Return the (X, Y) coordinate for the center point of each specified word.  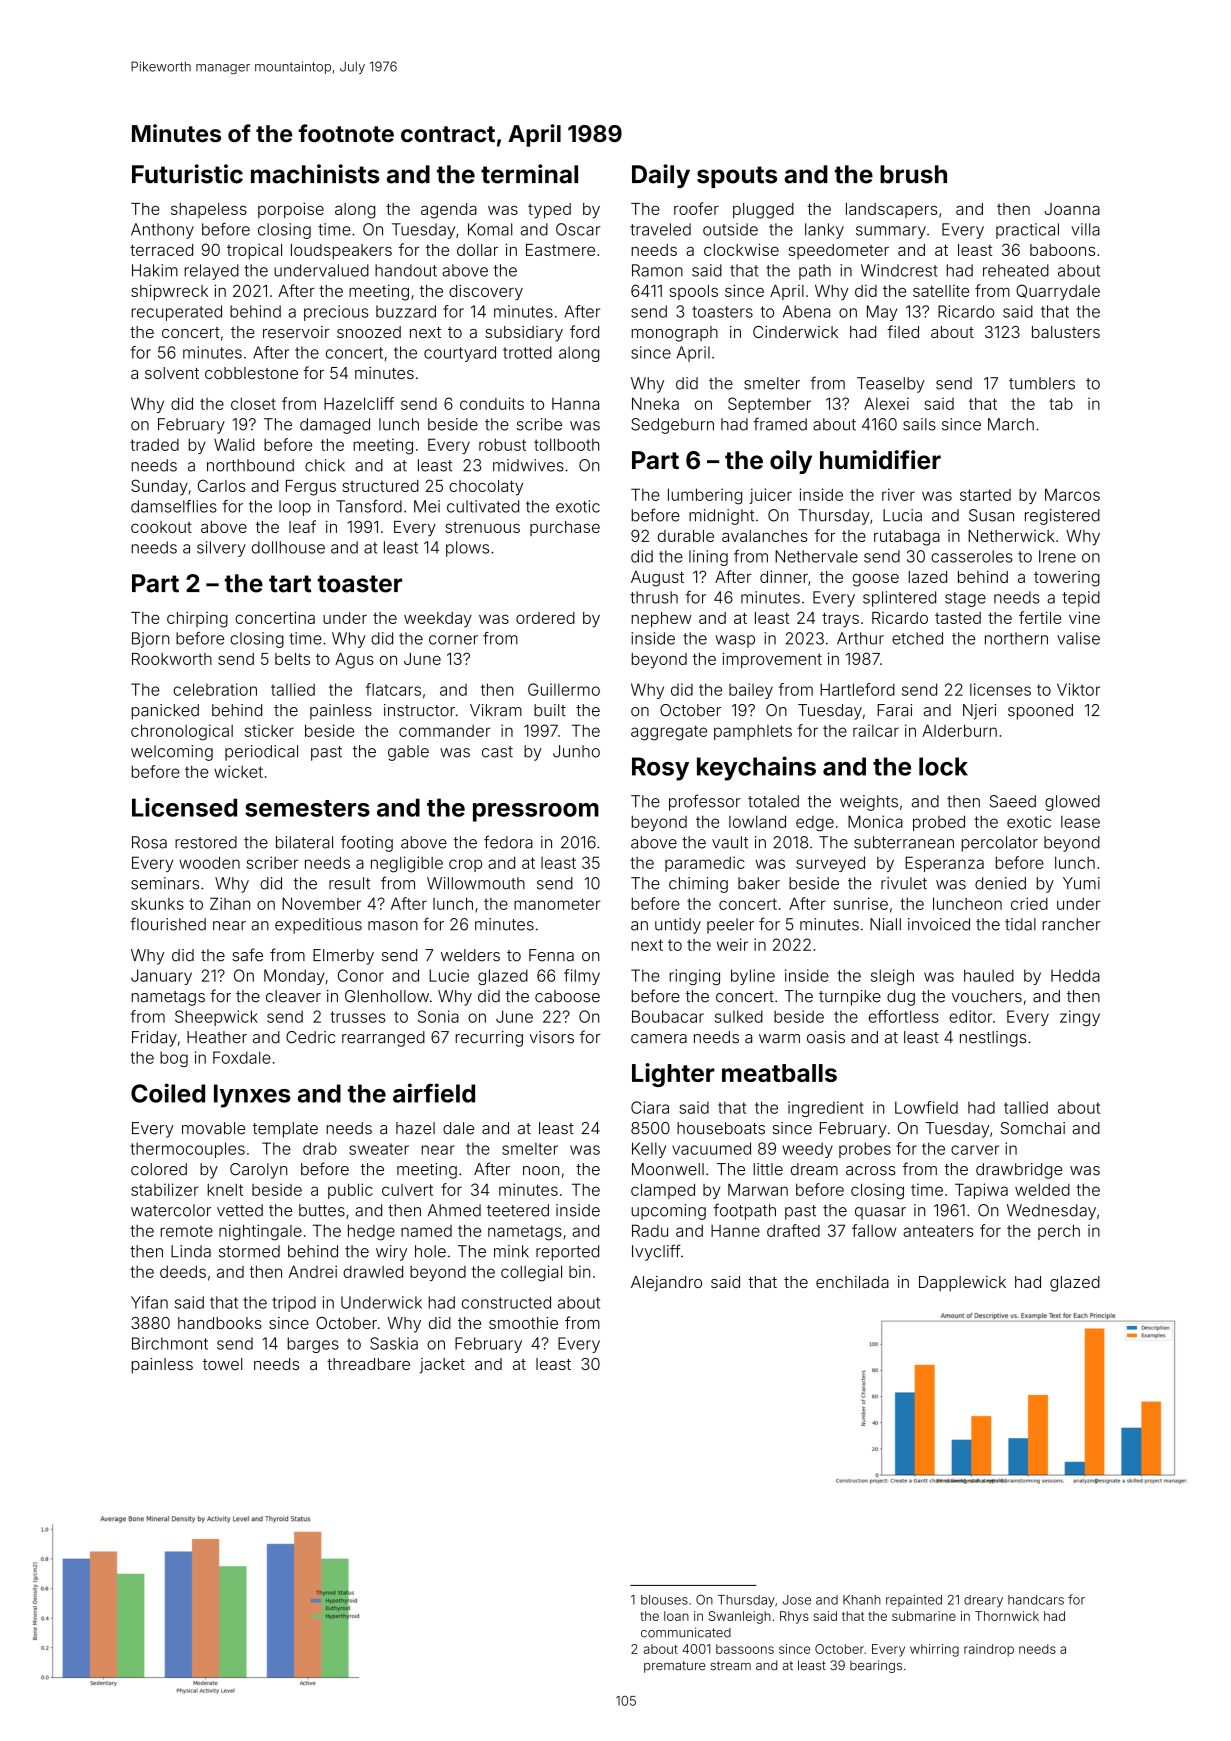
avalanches (764, 536)
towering (1067, 579)
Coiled (168, 1093)
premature (675, 1667)
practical (1027, 231)
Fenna (551, 955)
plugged (763, 211)
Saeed (1013, 801)
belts (292, 659)
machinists (315, 174)
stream (730, 1666)
